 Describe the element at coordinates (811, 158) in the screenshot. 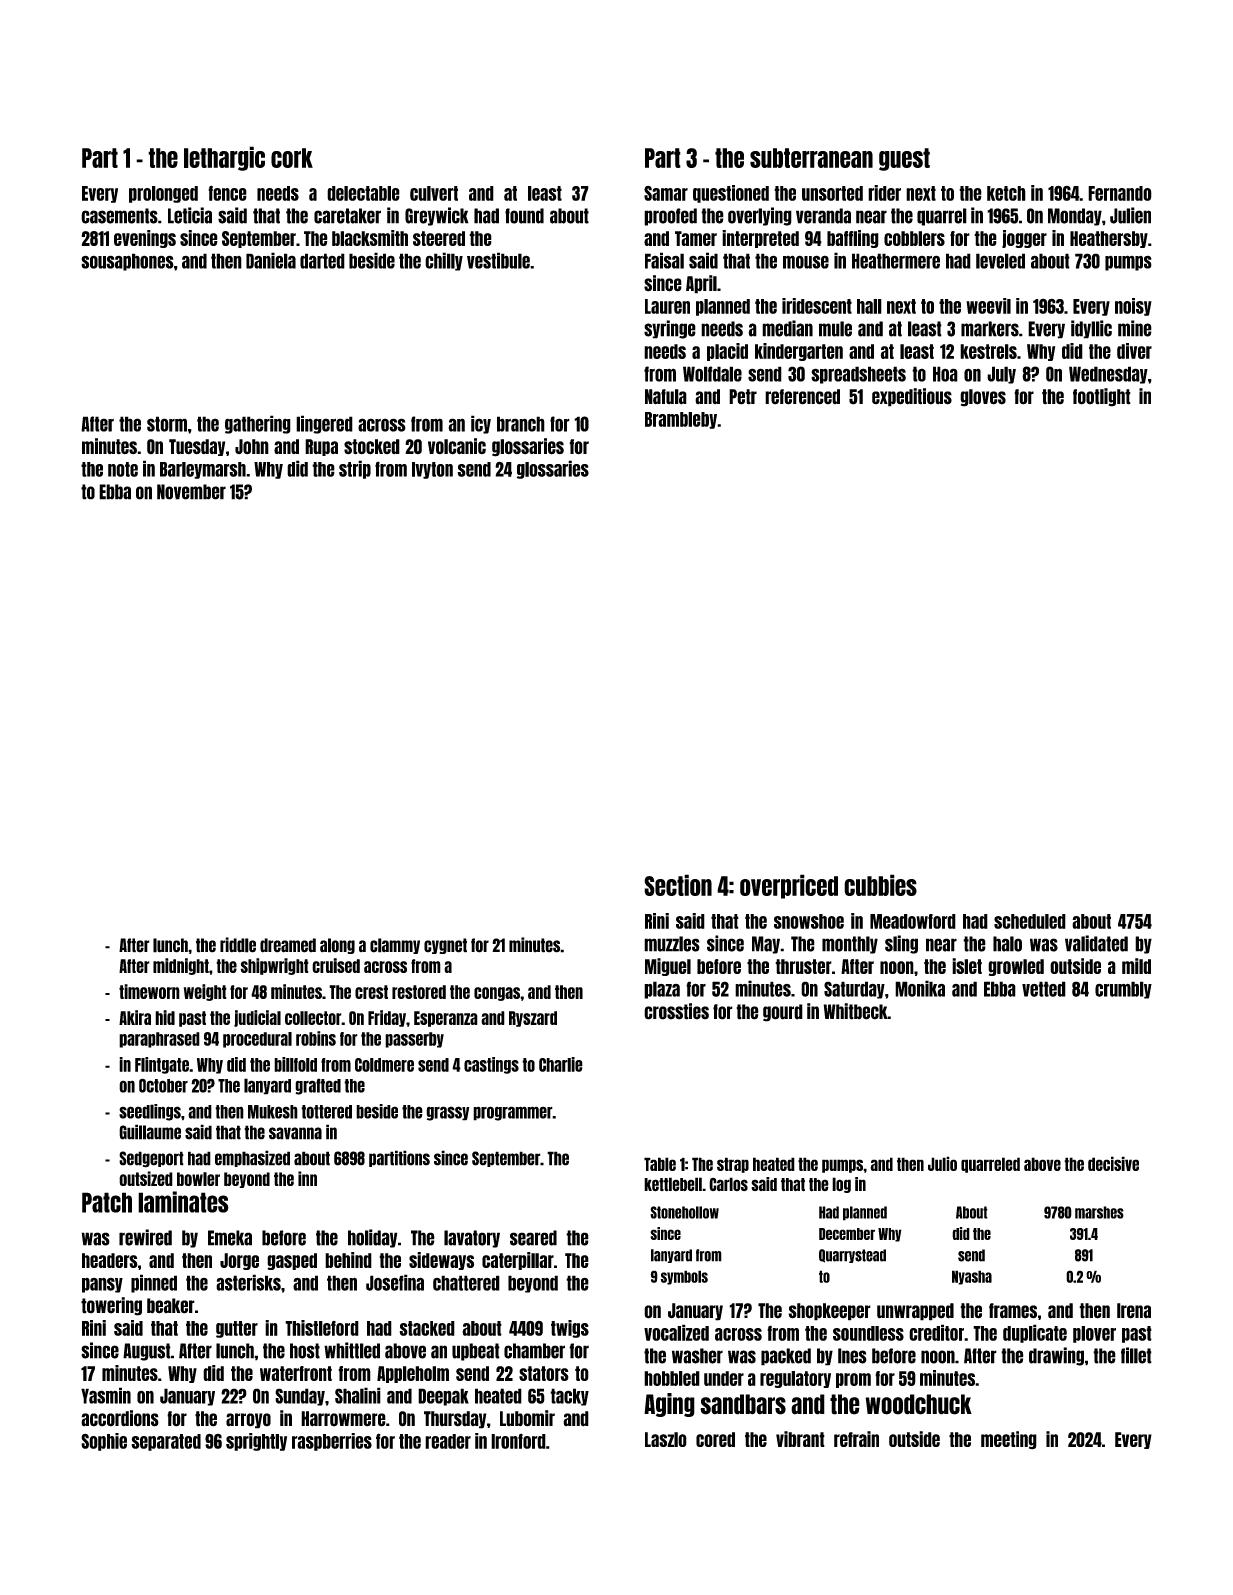

I see `subterranean` at that location.
